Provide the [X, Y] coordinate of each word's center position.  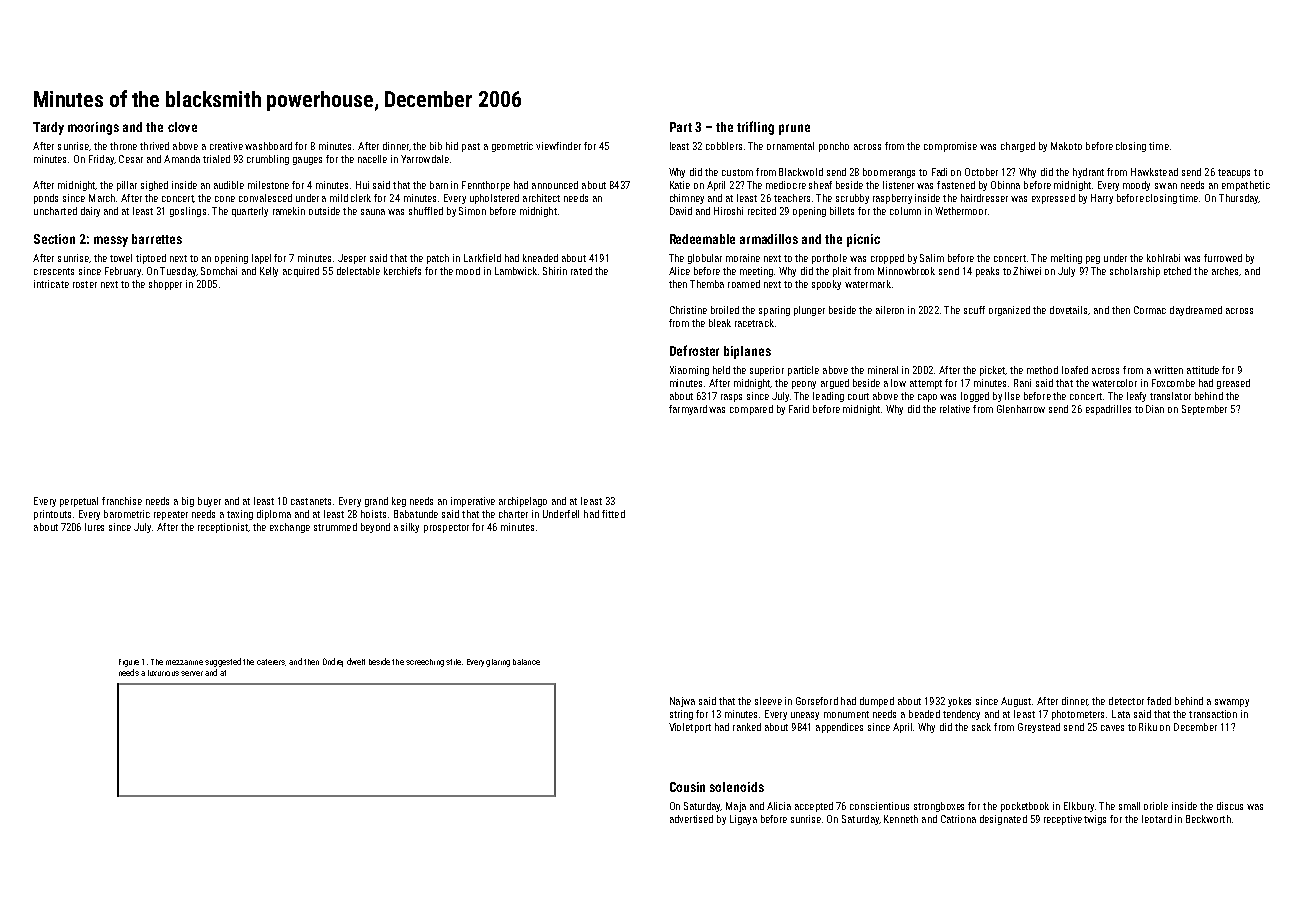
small [1129, 806]
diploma [274, 515]
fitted [613, 514]
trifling [755, 128]
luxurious [163, 673]
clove [182, 127]
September [1204, 410]
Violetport [690, 728]
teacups [1234, 173]
